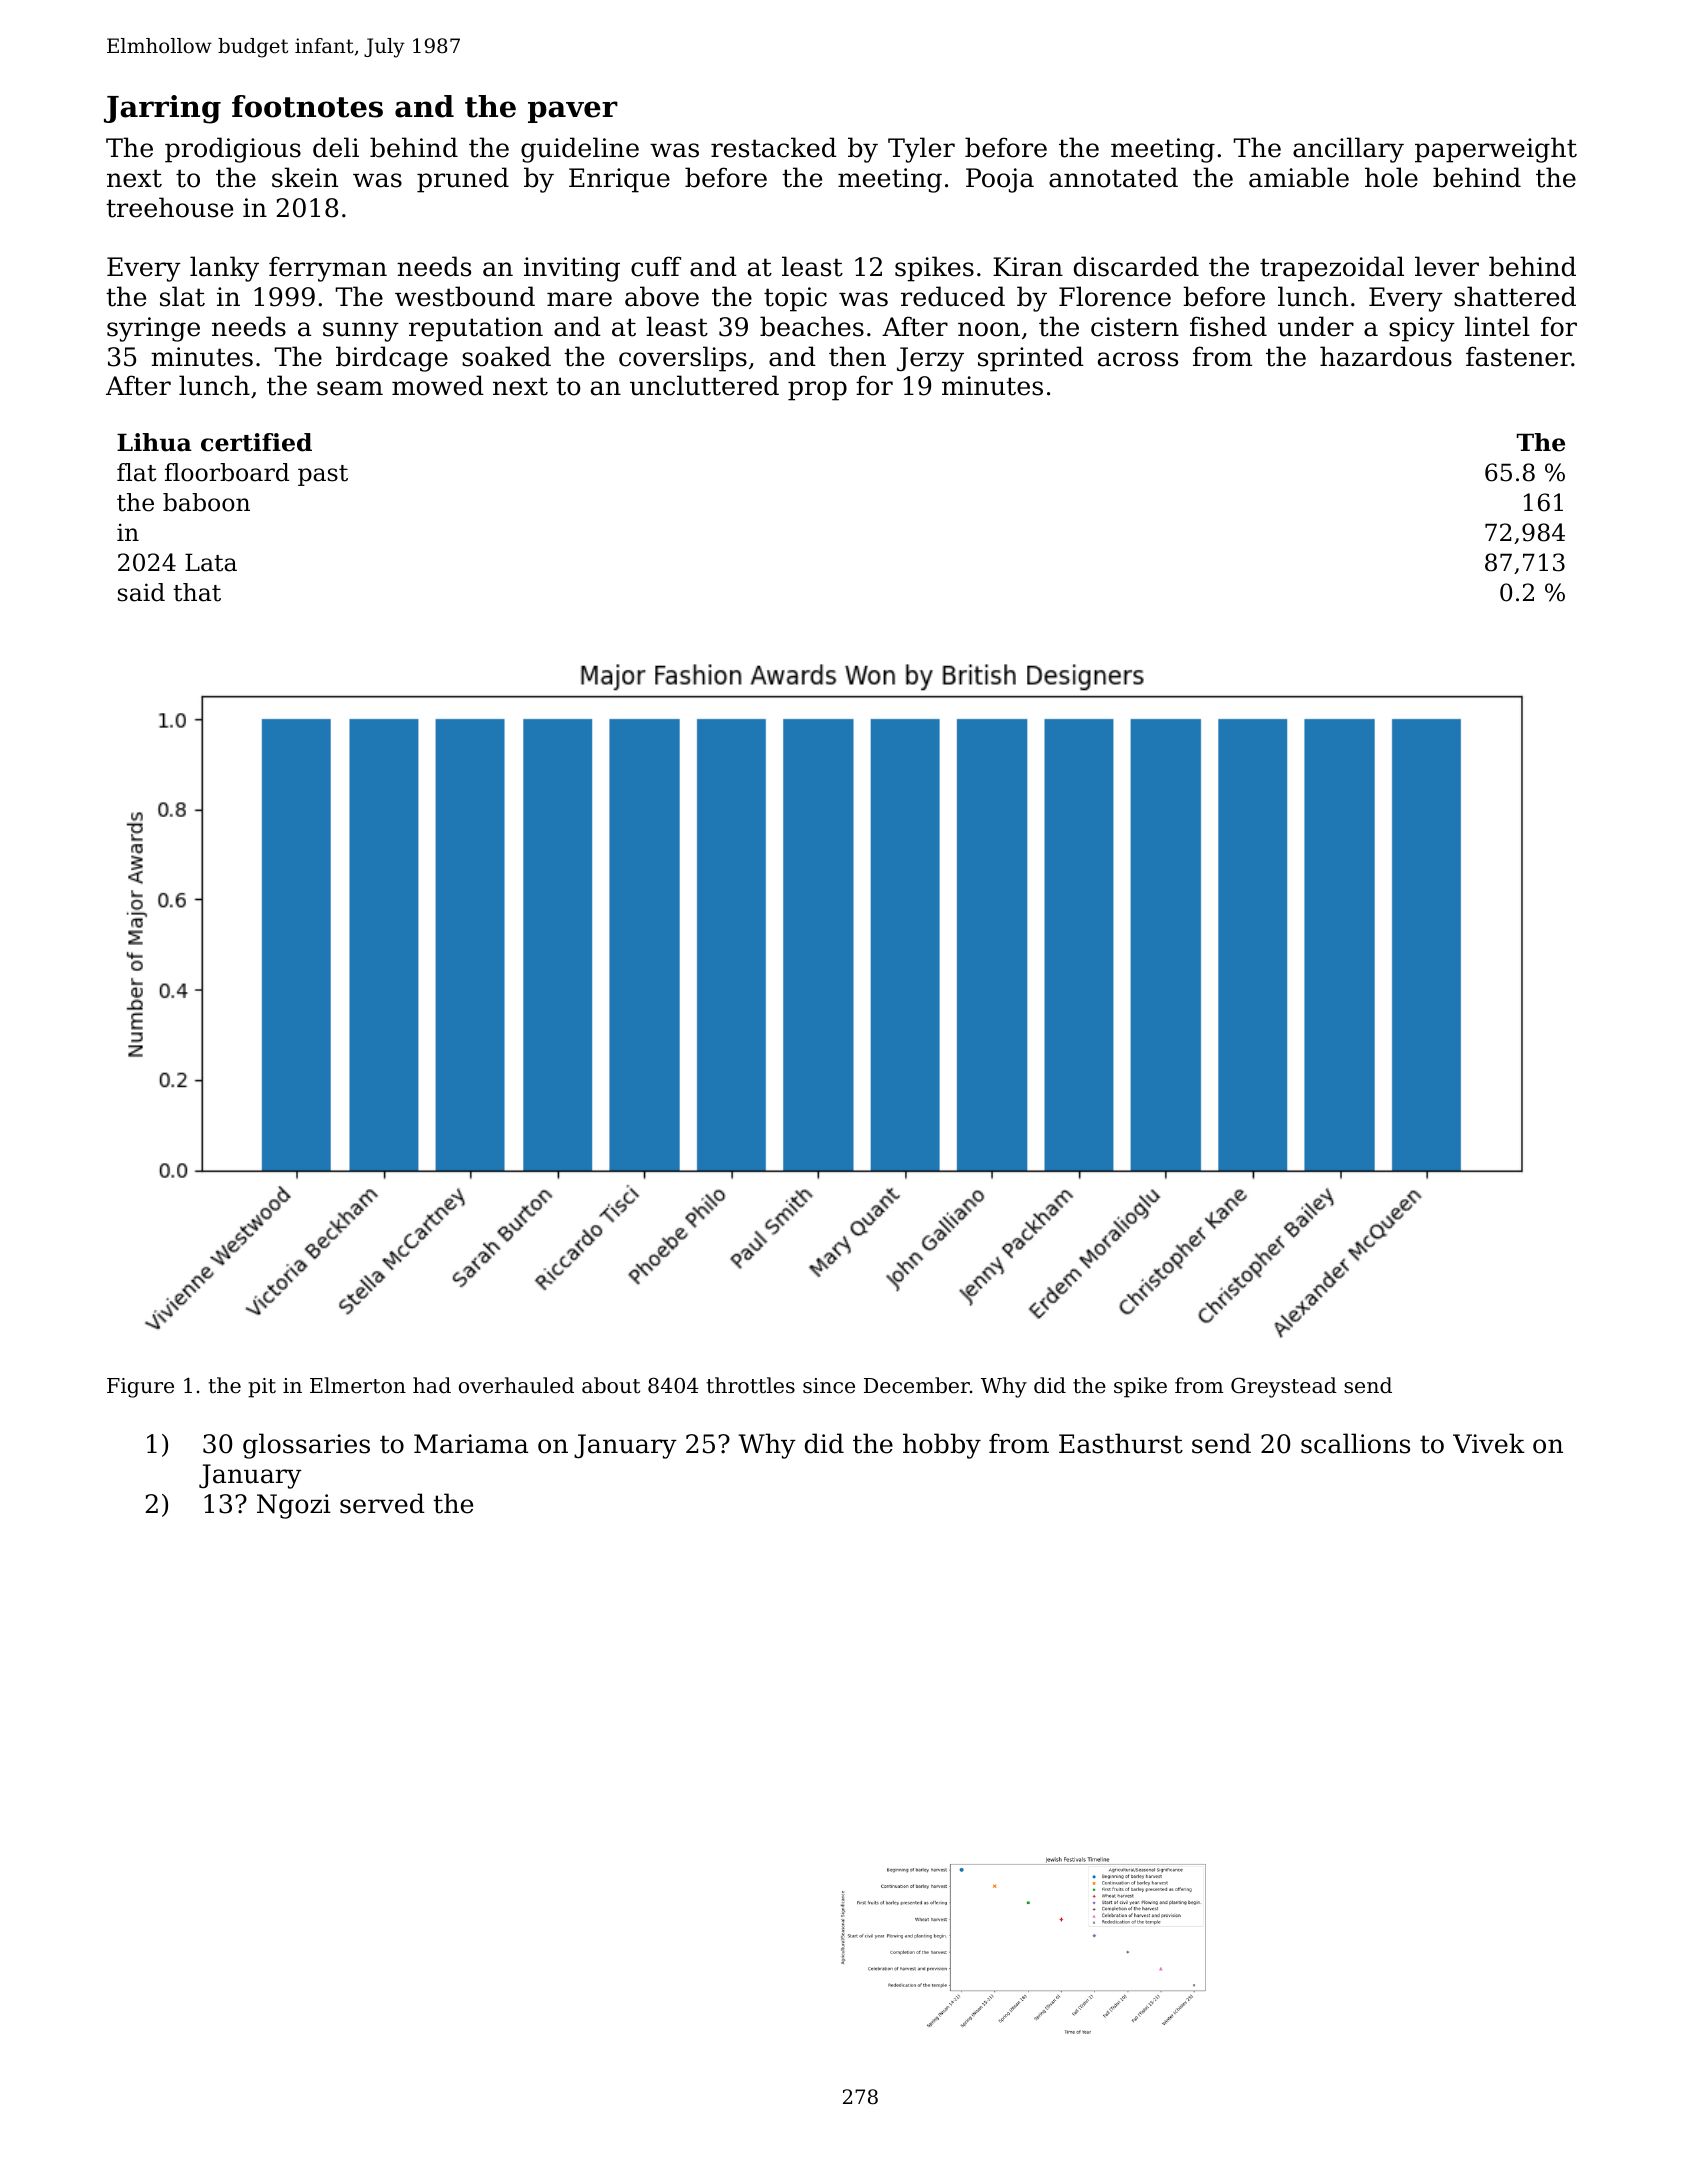  What do you see at coordinates (1348, 150) in the document?
I see `ancillary` at bounding box center [1348, 150].
